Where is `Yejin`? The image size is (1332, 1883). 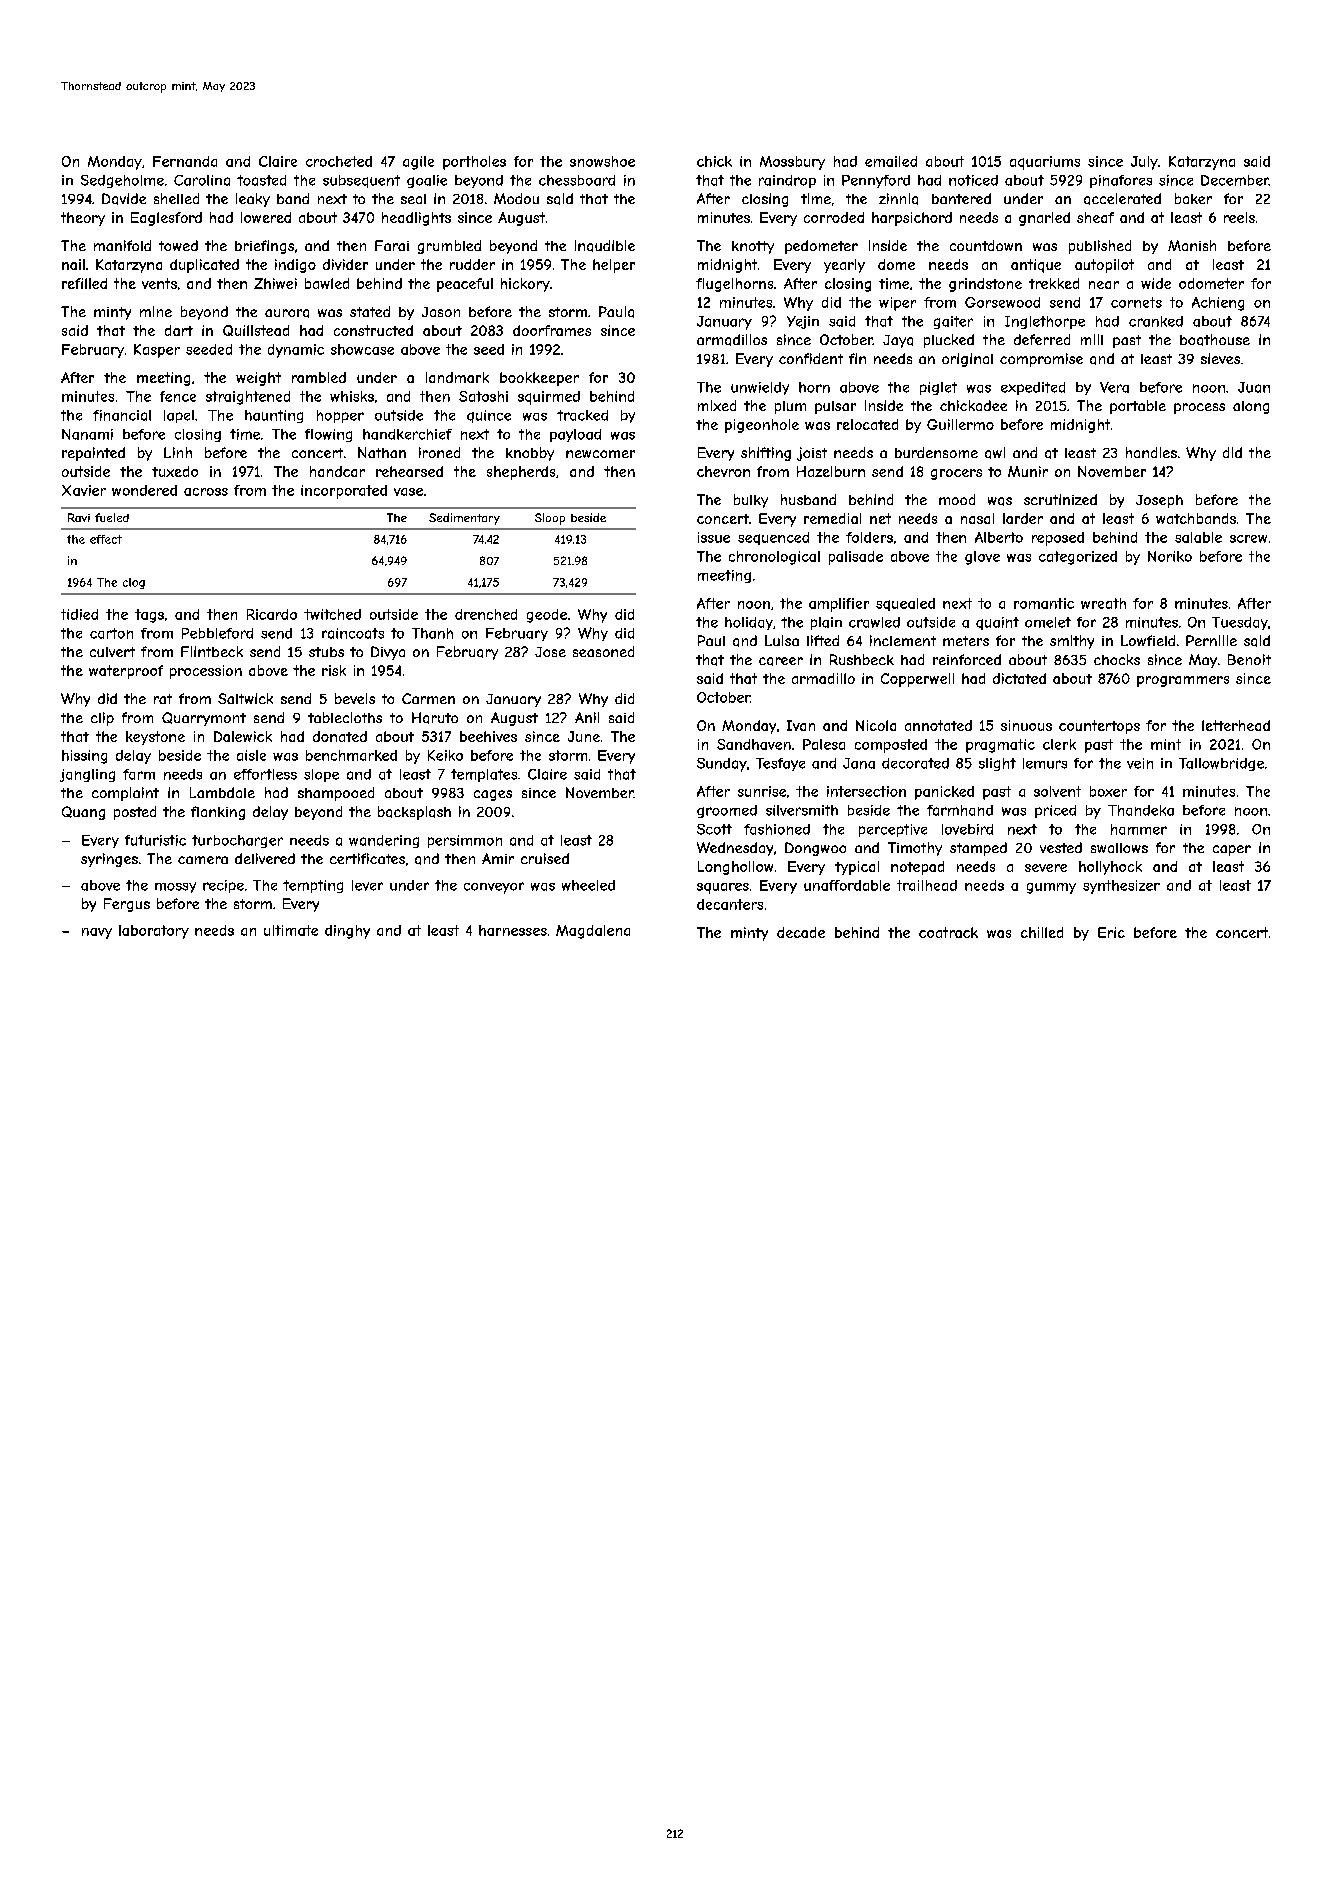
Yejin is located at coordinates (803, 322).
